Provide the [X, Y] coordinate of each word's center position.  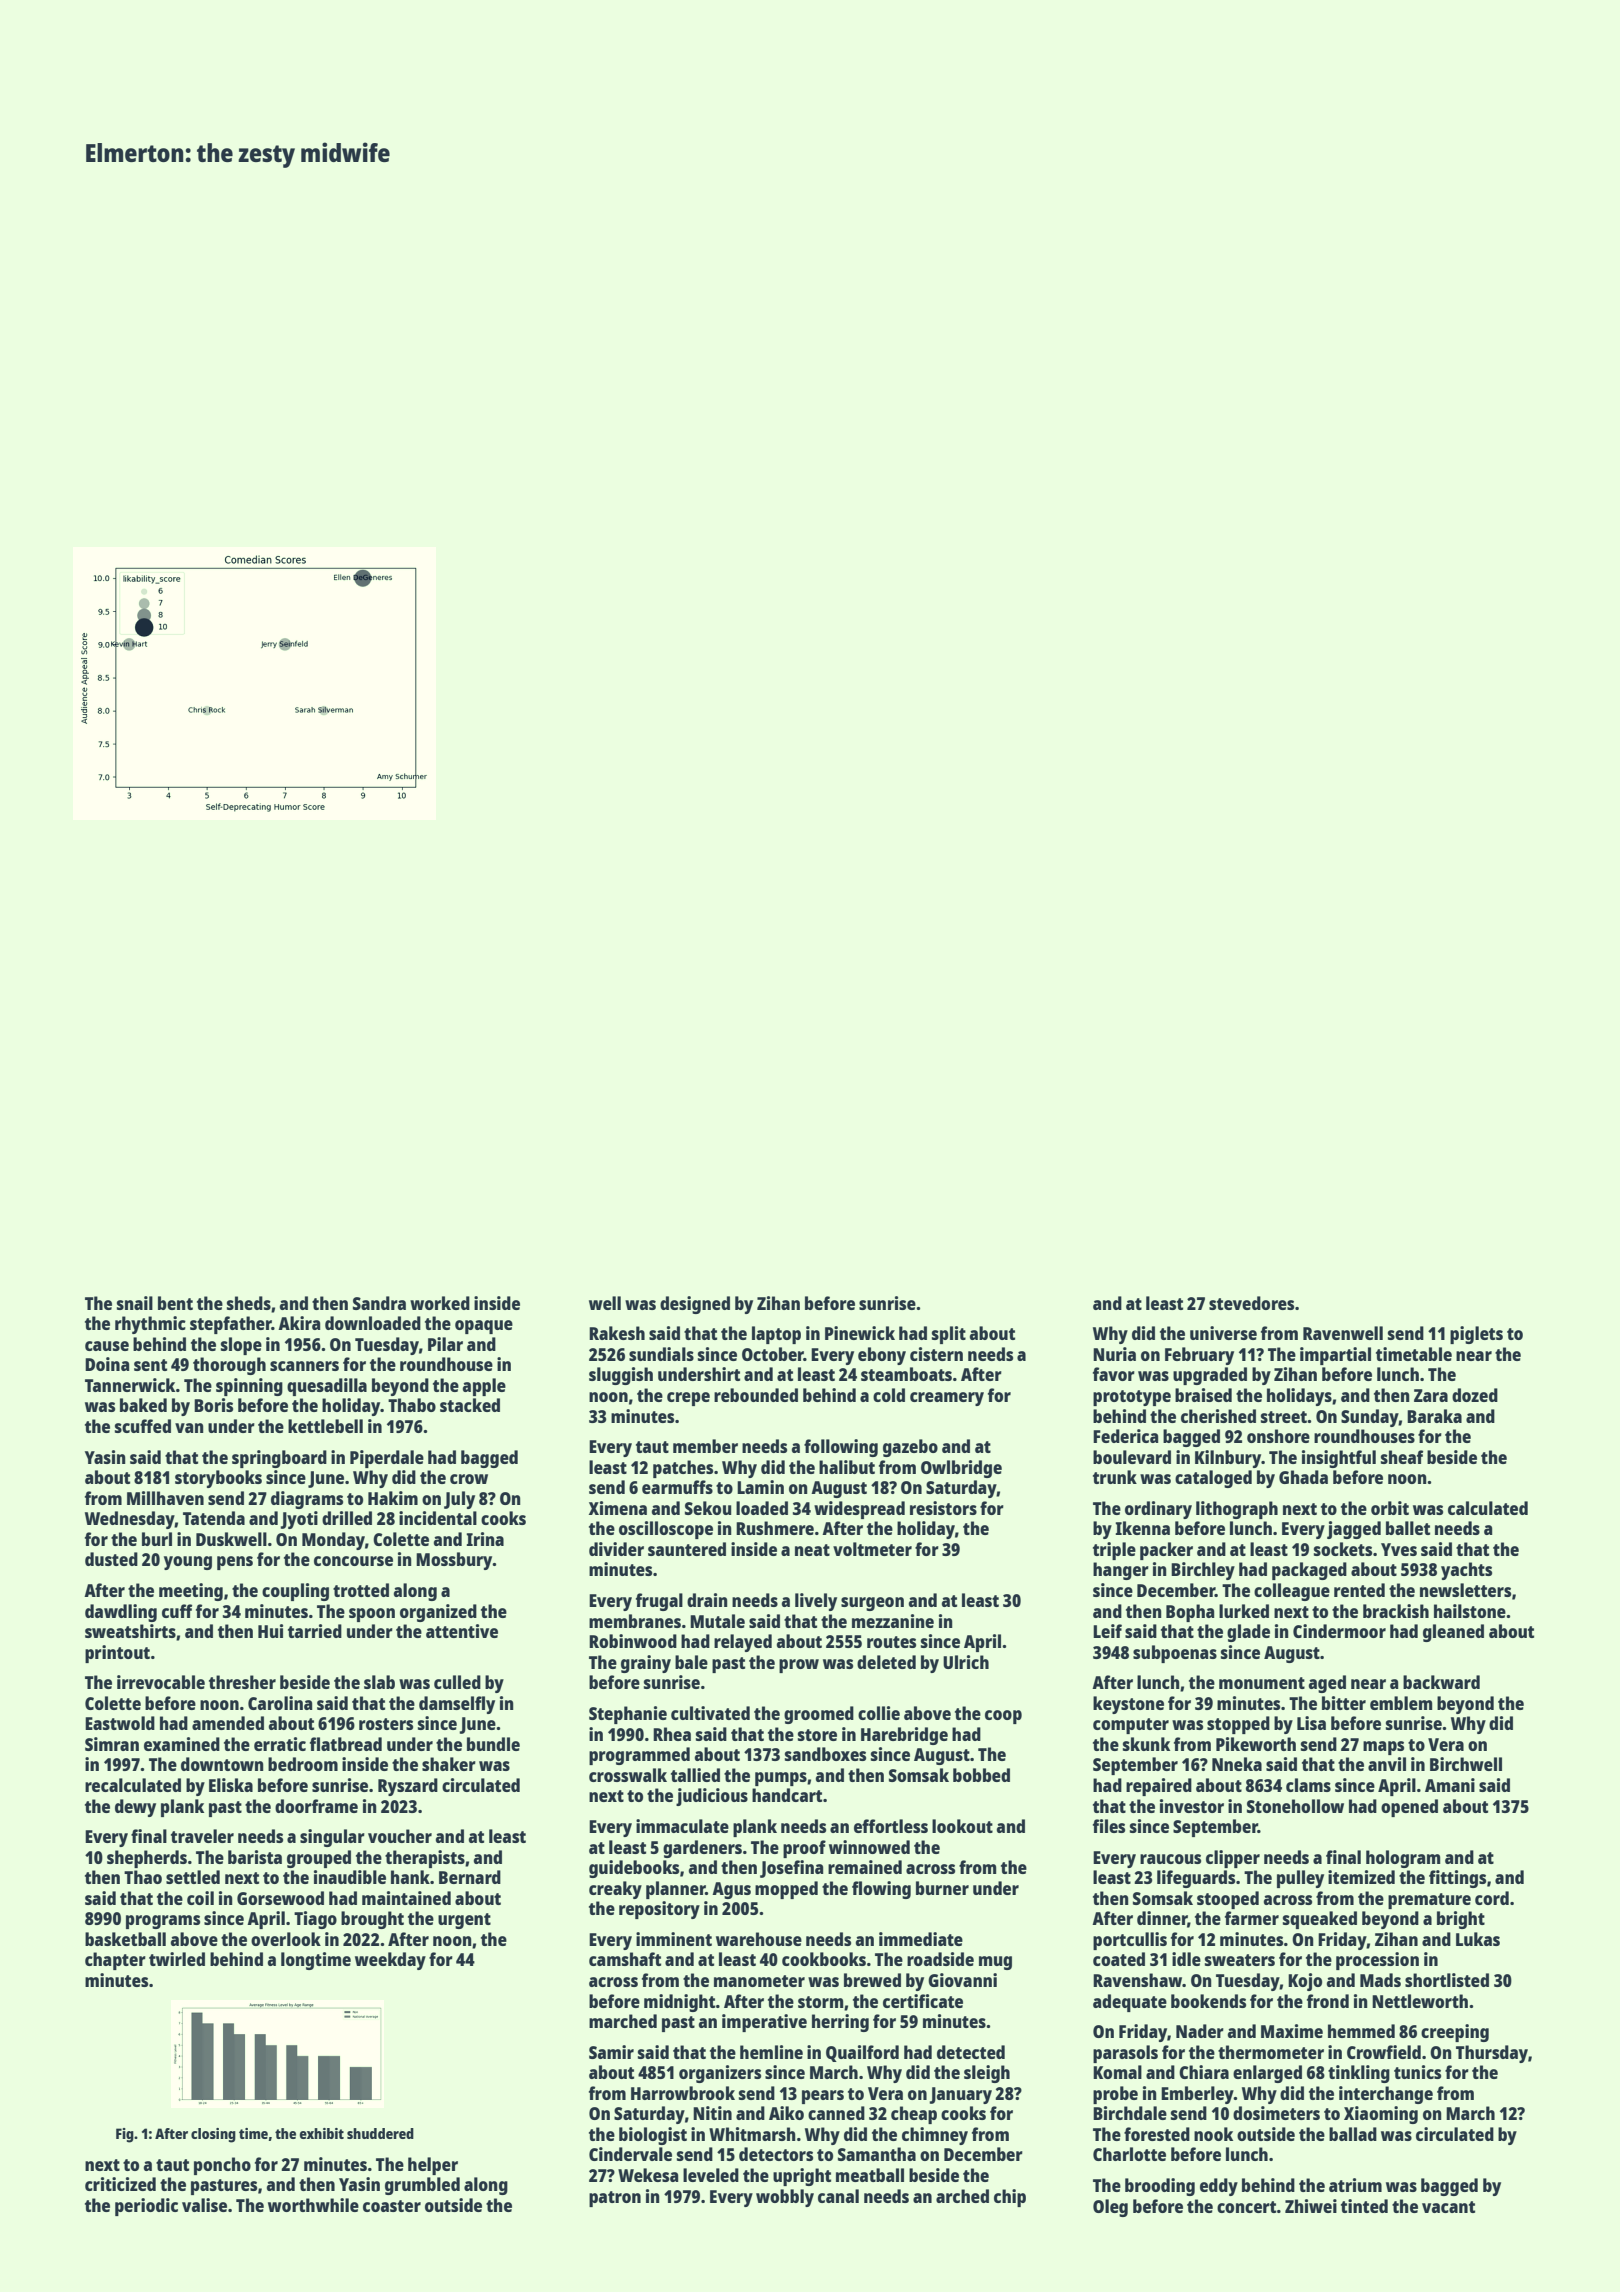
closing [213, 2135]
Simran [112, 1744]
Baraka [1434, 1416]
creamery [947, 1399]
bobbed [981, 1775]
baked [143, 1405]
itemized [1361, 1877]
